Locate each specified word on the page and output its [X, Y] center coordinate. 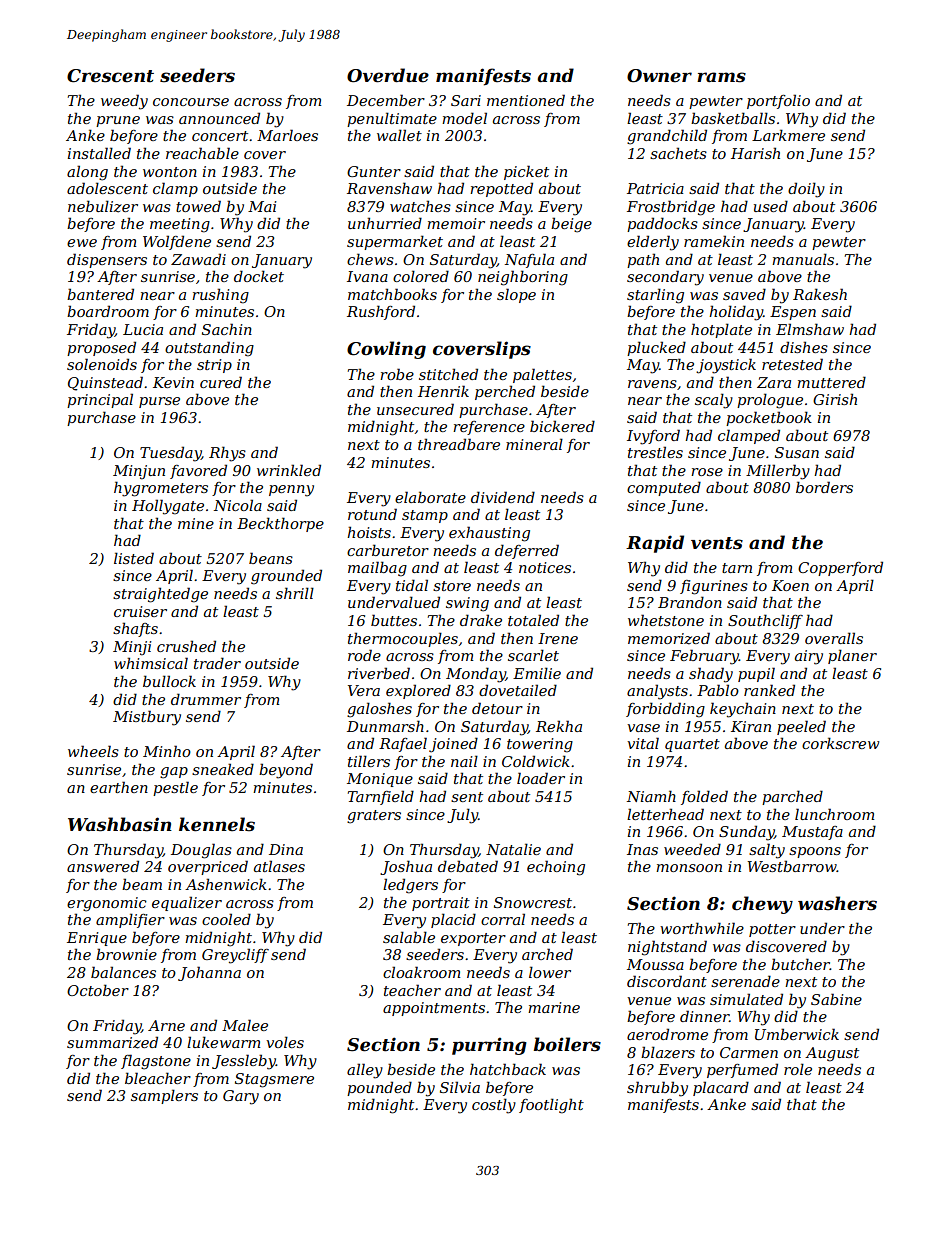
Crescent [110, 76]
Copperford [840, 568]
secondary [665, 278]
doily [806, 190]
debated [468, 866]
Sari [466, 100]
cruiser [140, 611]
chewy [762, 905]
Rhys [227, 454]
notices [545, 567]
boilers [567, 1044]
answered [103, 866]
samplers [164, 1096]
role [798, 1069]
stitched [448, 374]
